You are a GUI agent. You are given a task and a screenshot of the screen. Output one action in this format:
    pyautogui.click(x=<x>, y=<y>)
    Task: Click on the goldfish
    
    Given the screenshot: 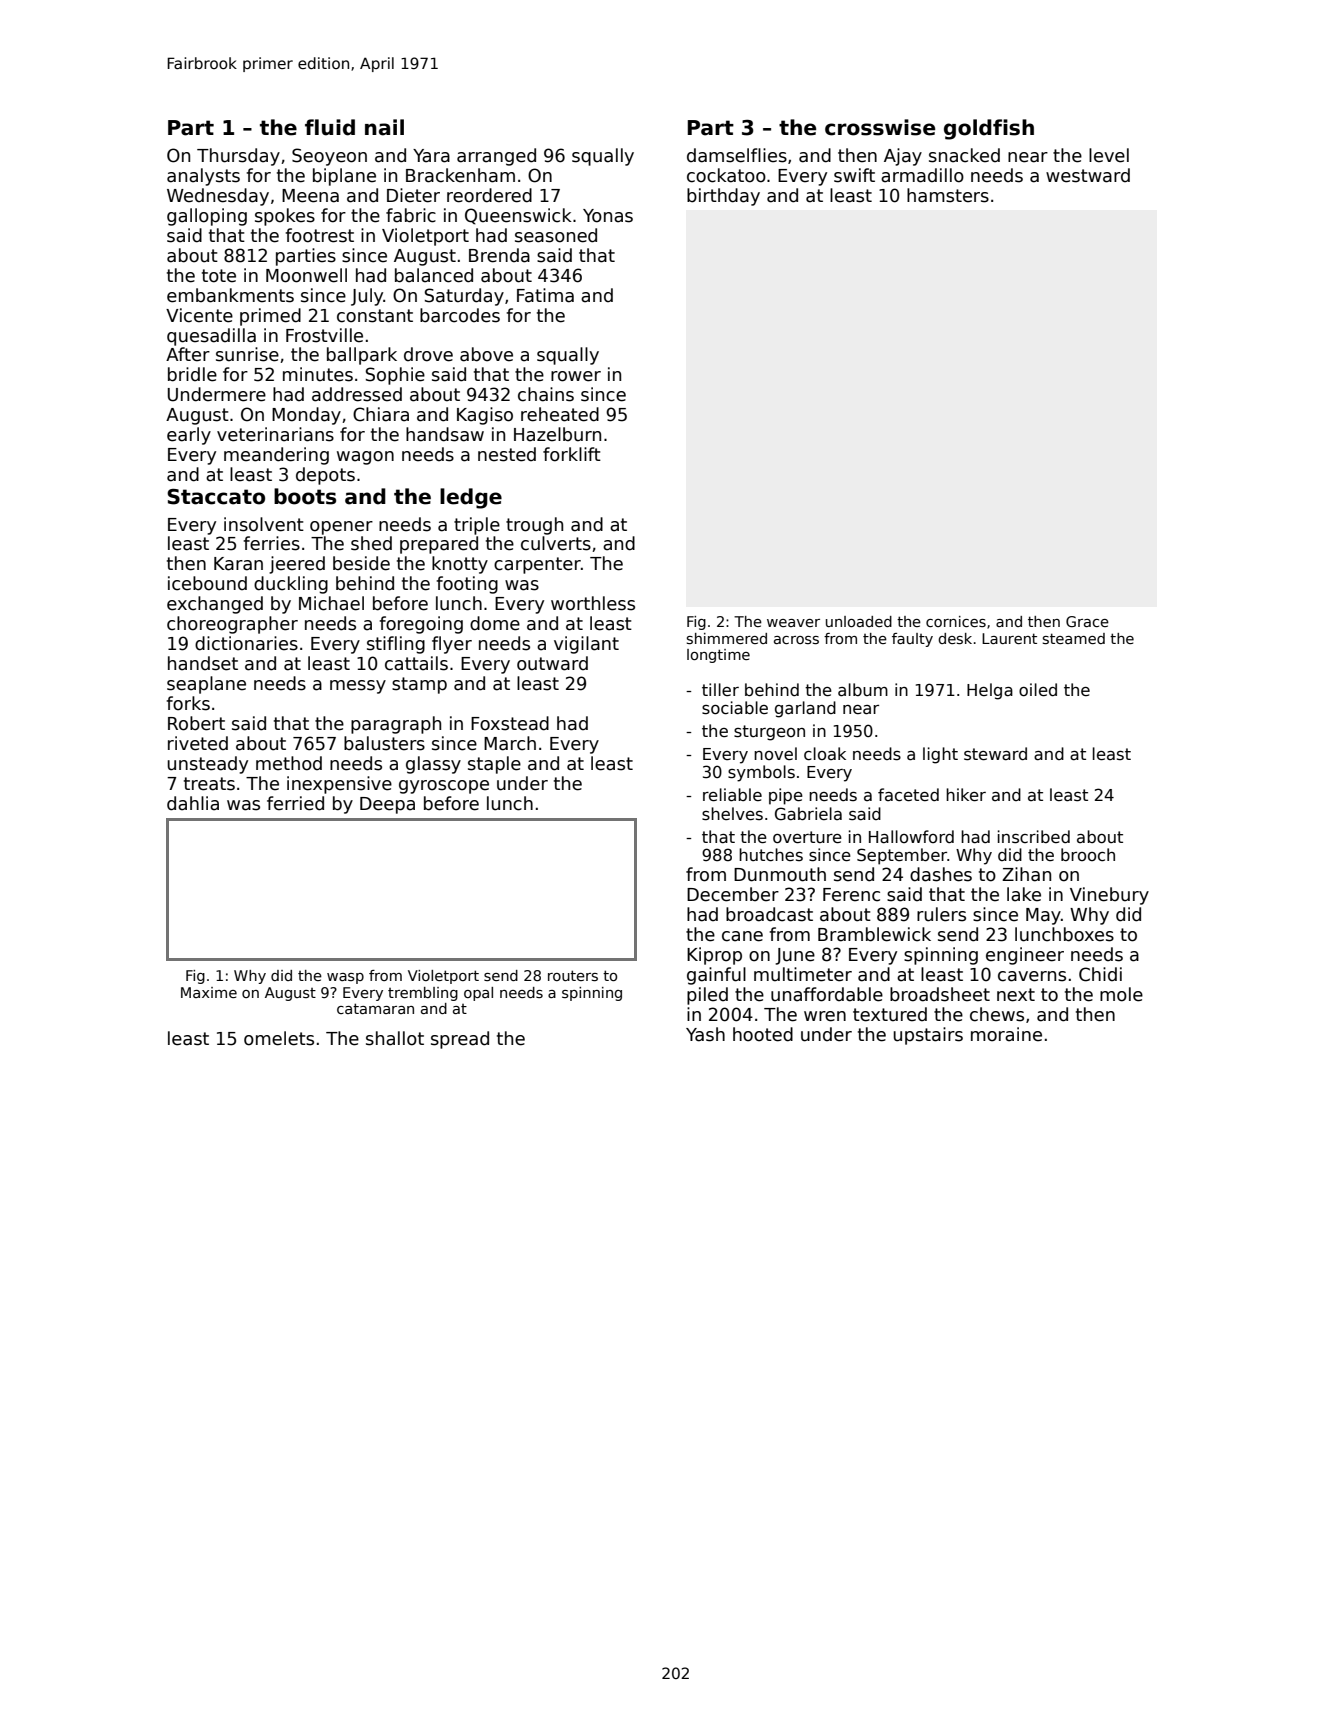 What is the action you would take?
    pyautogui.click(x=989, y=129)
